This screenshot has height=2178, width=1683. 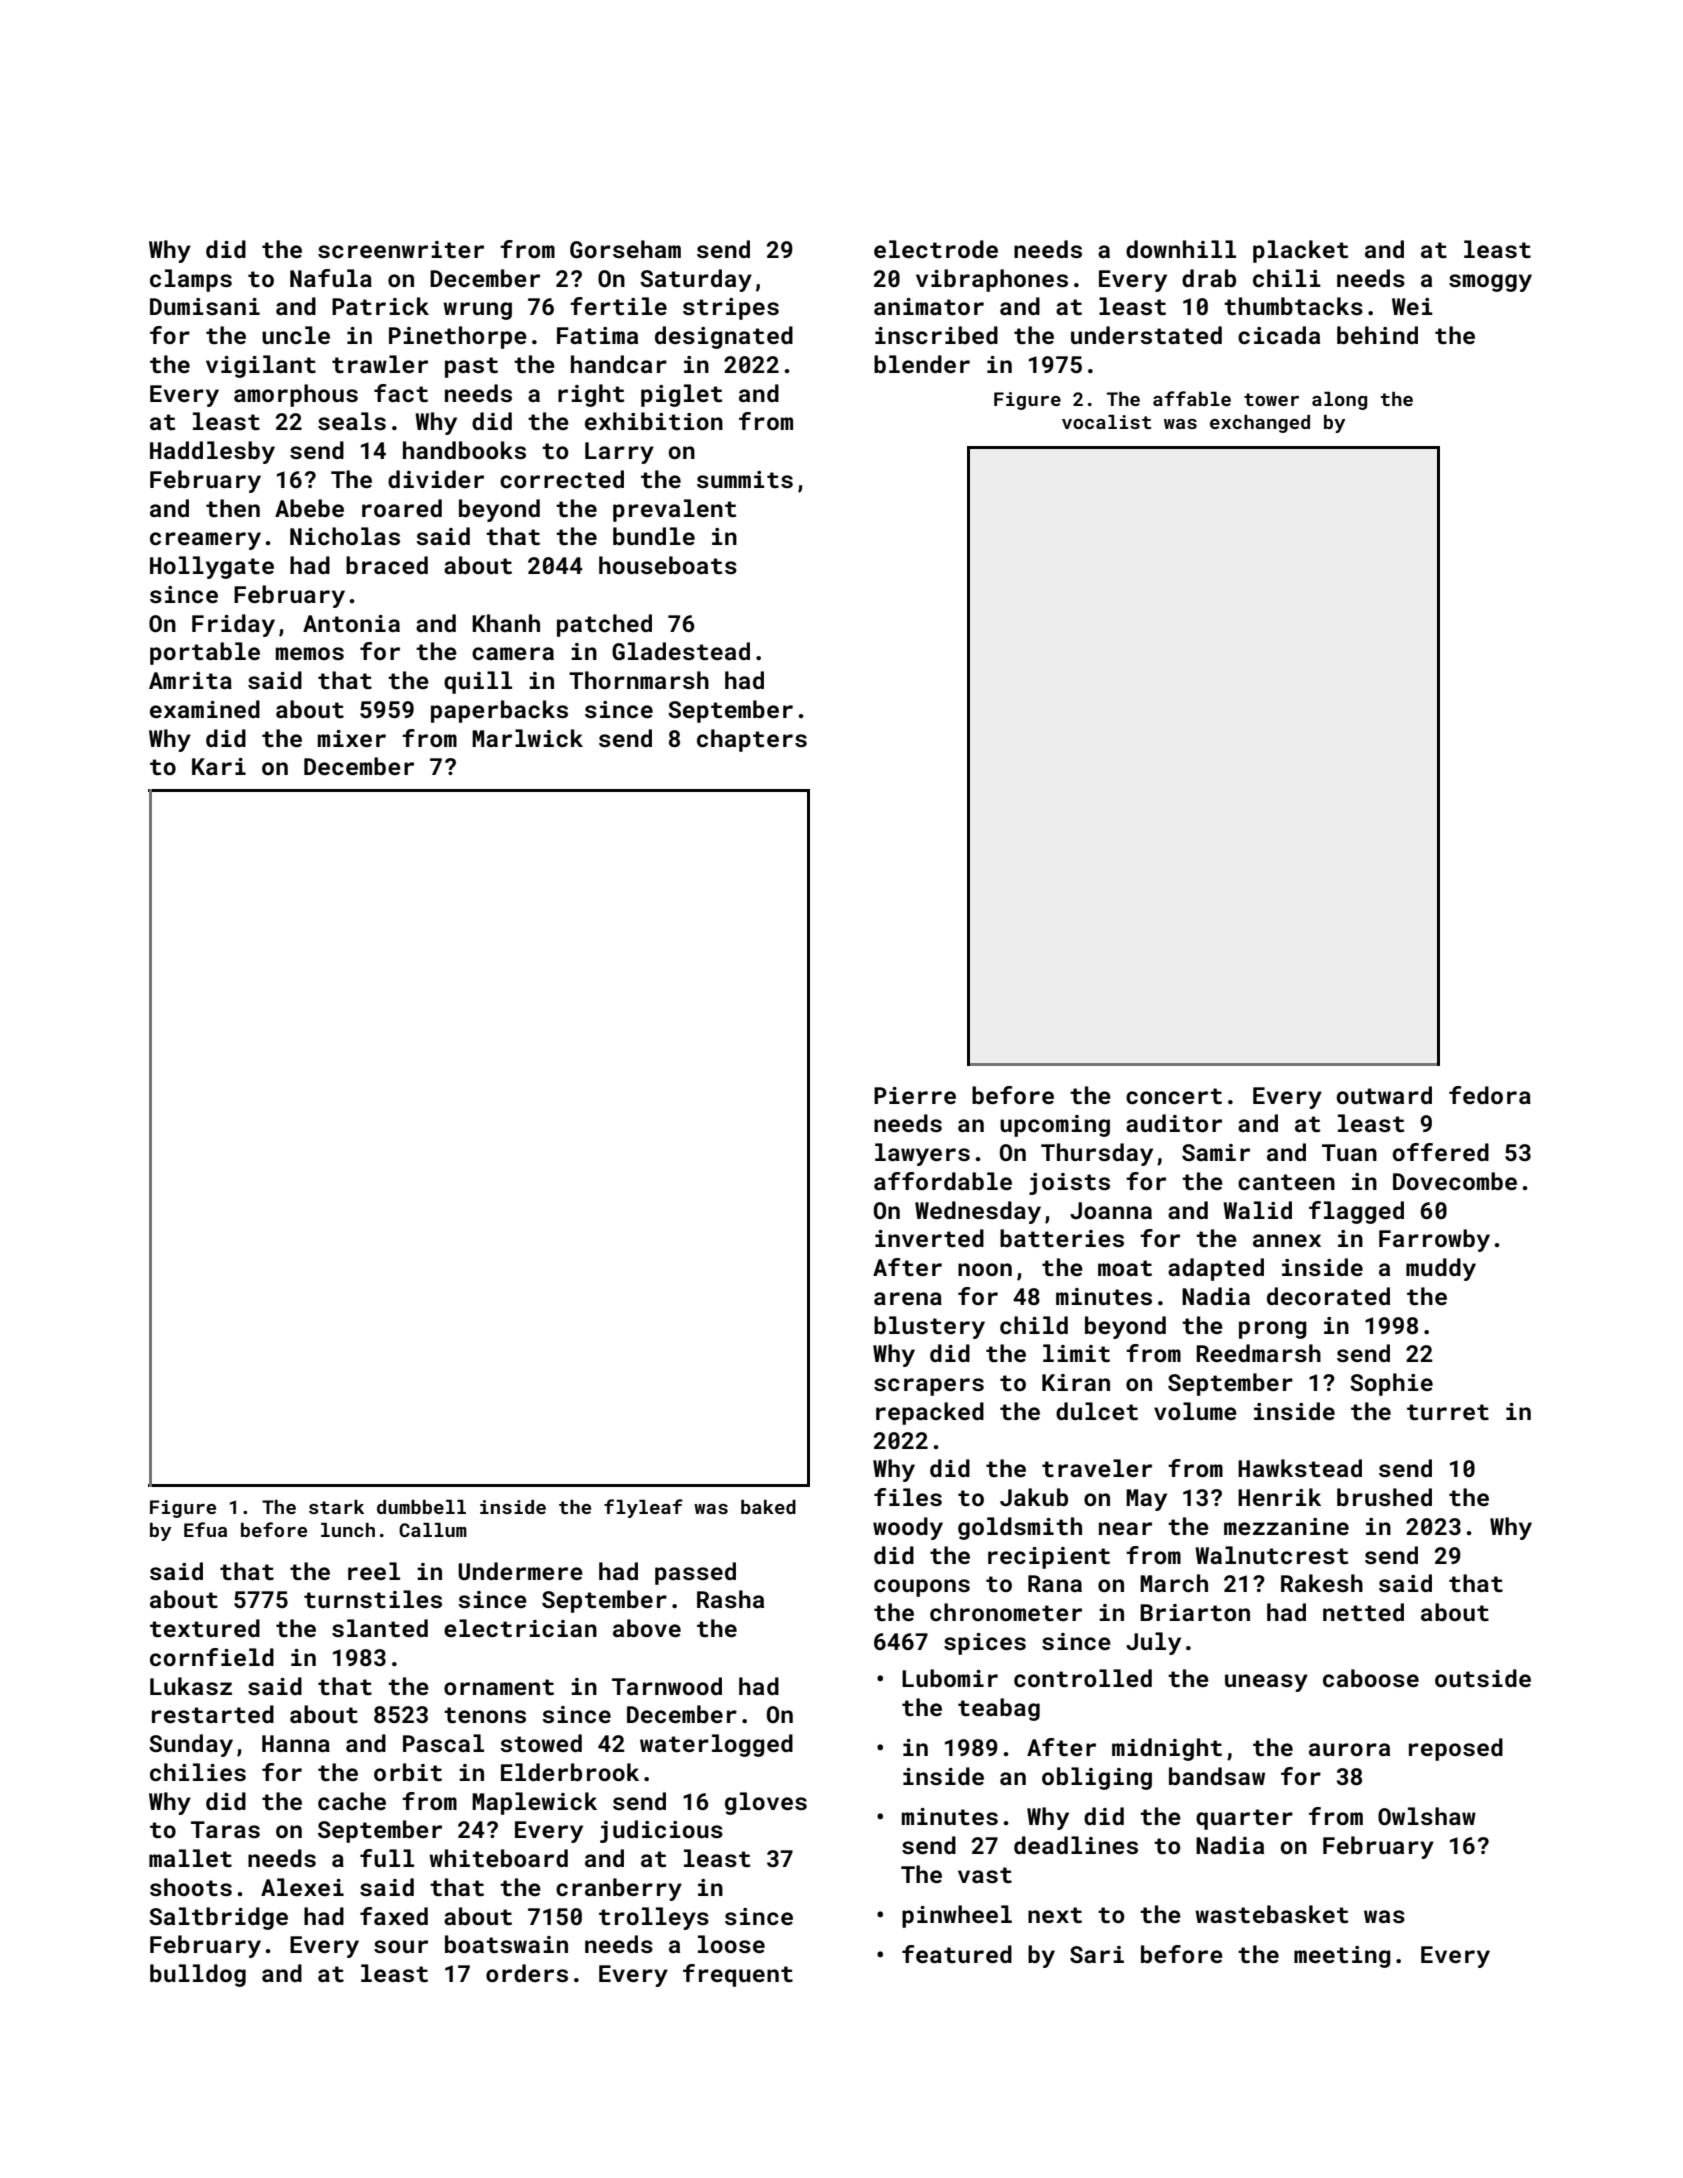 What do you see at coordinates (745, 479) in the screenshot?
I see `summits` at bounding box center [745, 479].
